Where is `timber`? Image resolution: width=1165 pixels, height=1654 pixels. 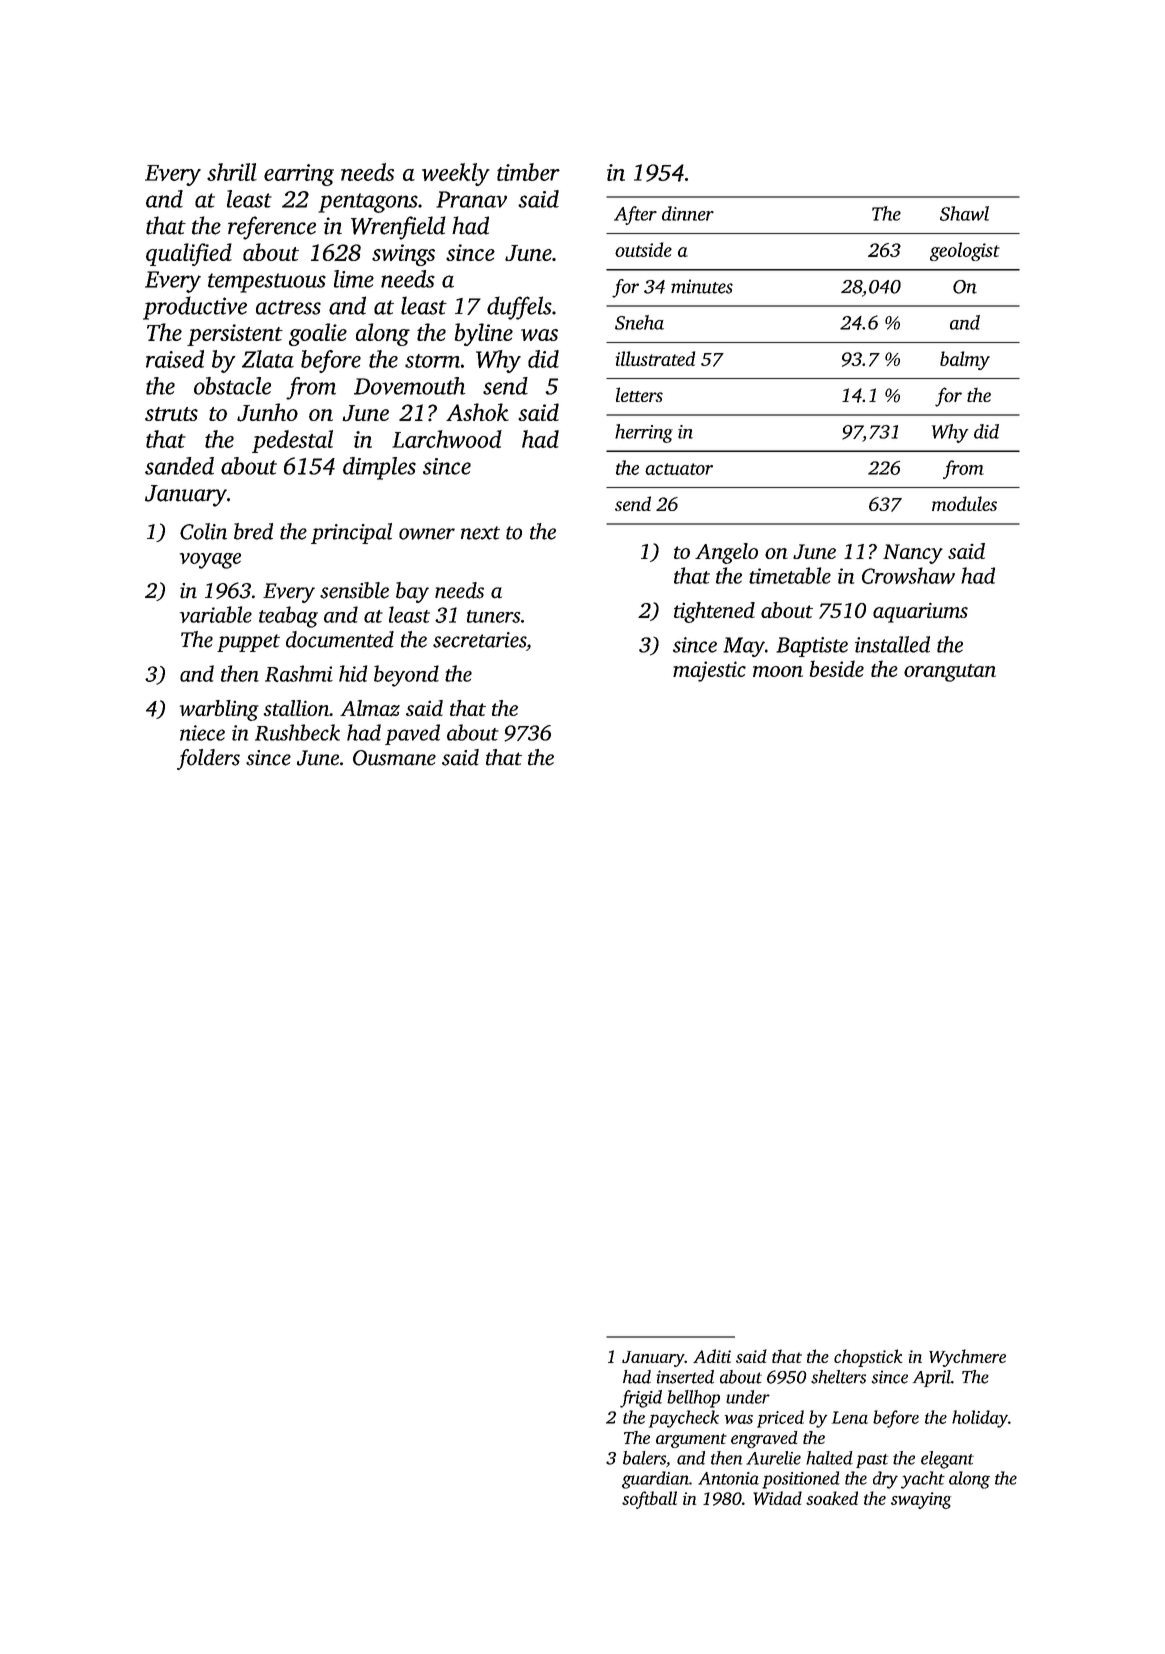
timber is located at coordinates (528, 172).
